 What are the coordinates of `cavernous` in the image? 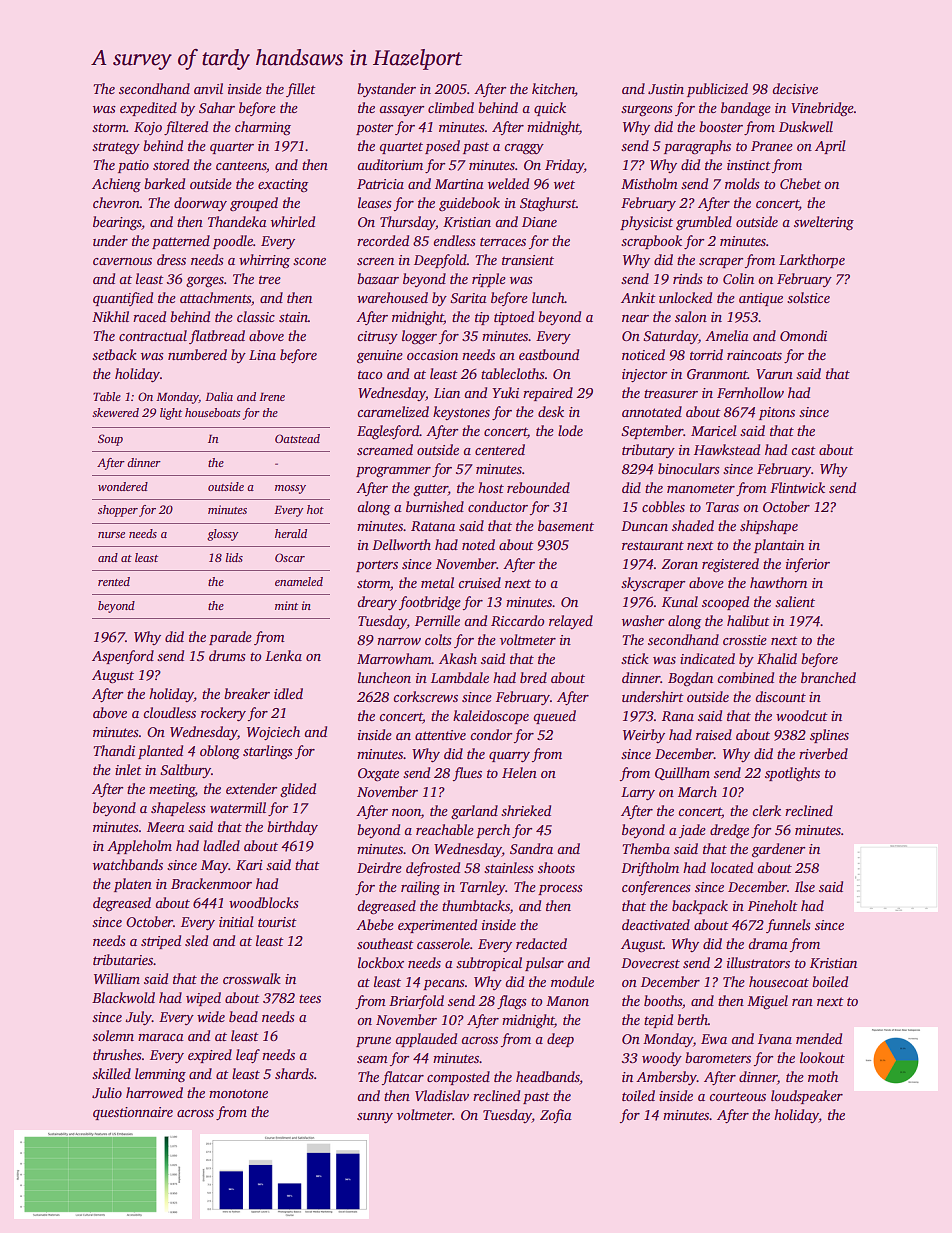 It's located at (122, 261).
